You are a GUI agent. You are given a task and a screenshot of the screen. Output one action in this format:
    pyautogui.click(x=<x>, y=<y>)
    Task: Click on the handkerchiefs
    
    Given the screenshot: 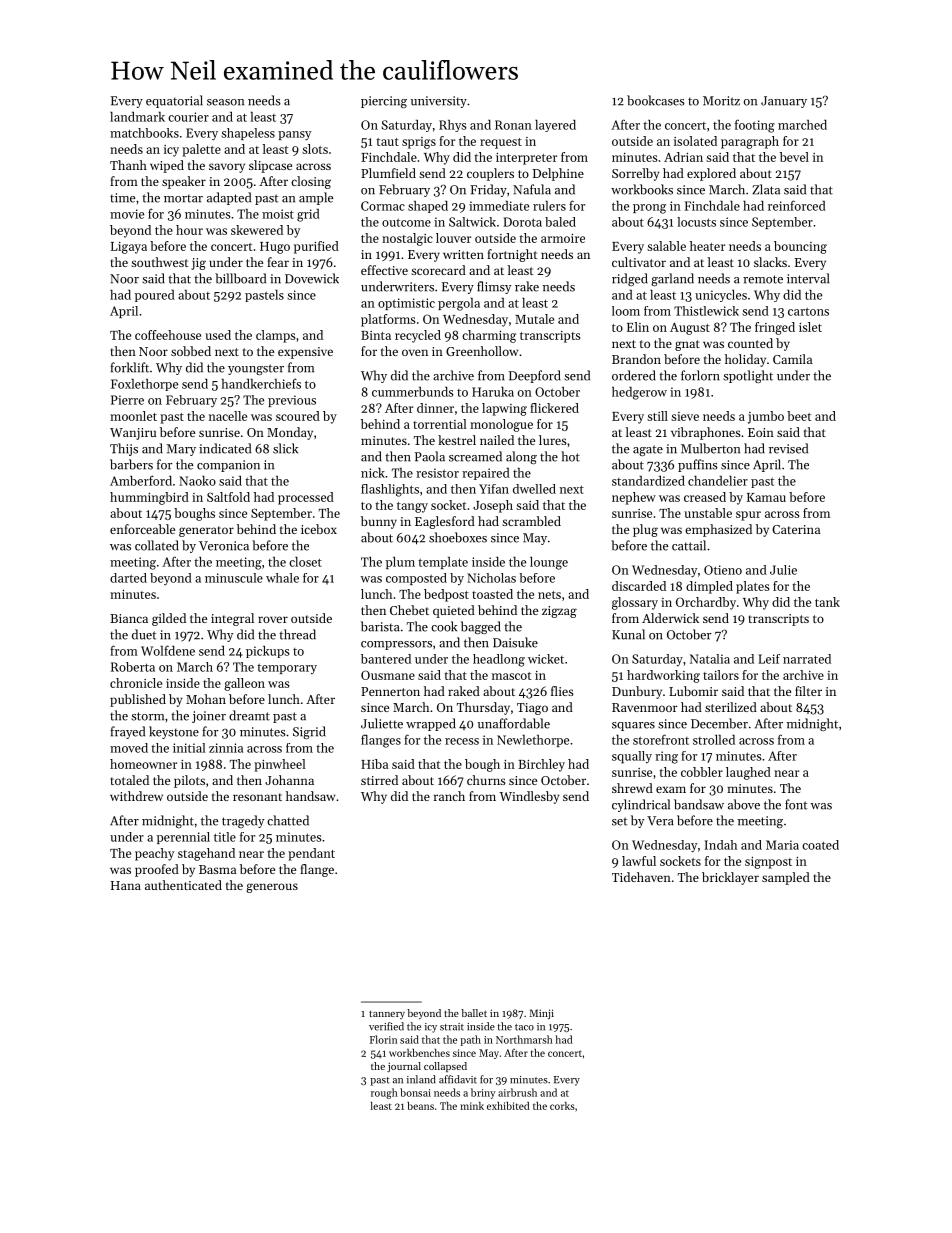 What is the action you would take?
    pyautogui.click(x=261, y=383)
